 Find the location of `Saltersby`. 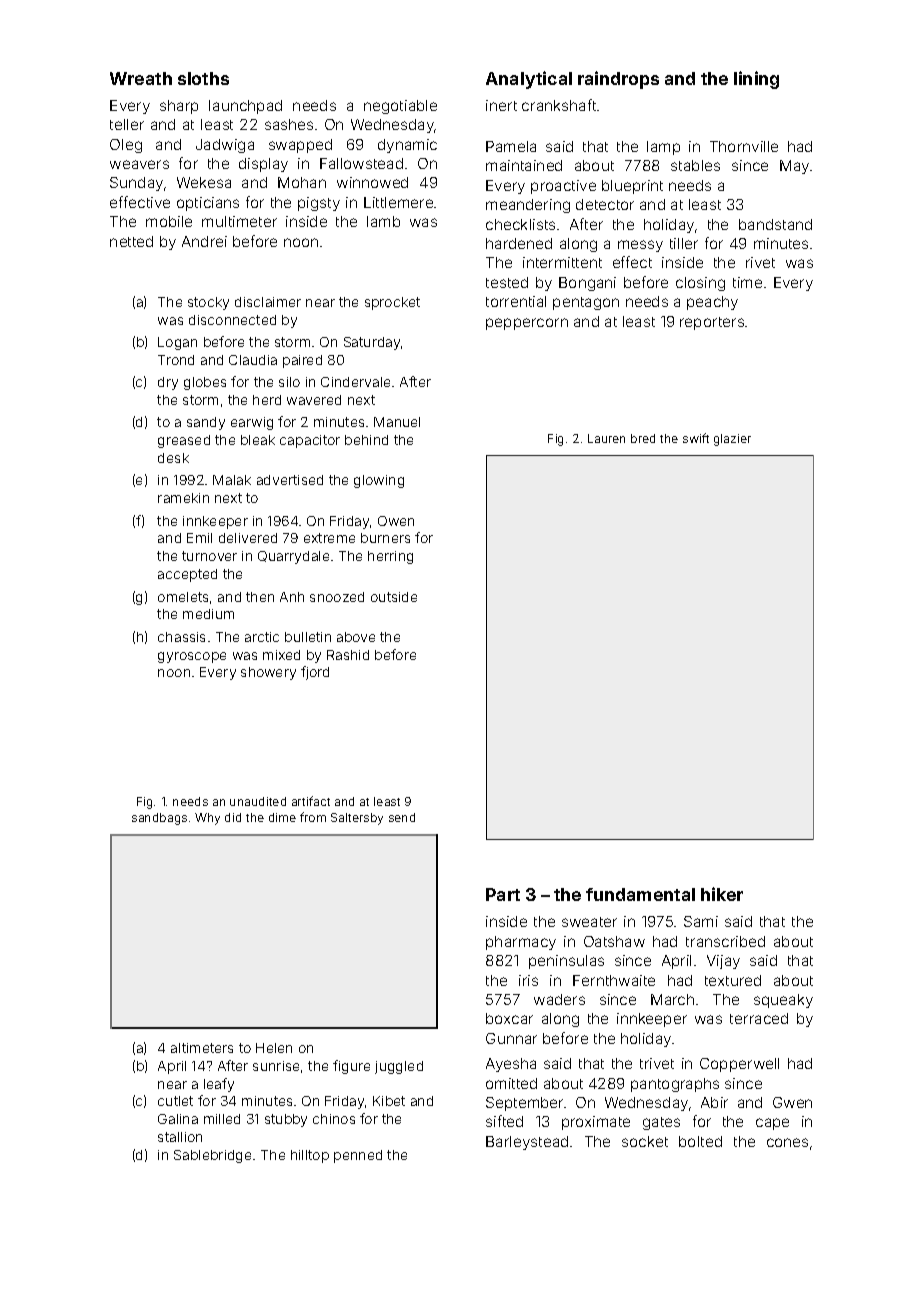

Saltersby is located at coordinates (357, 819).
